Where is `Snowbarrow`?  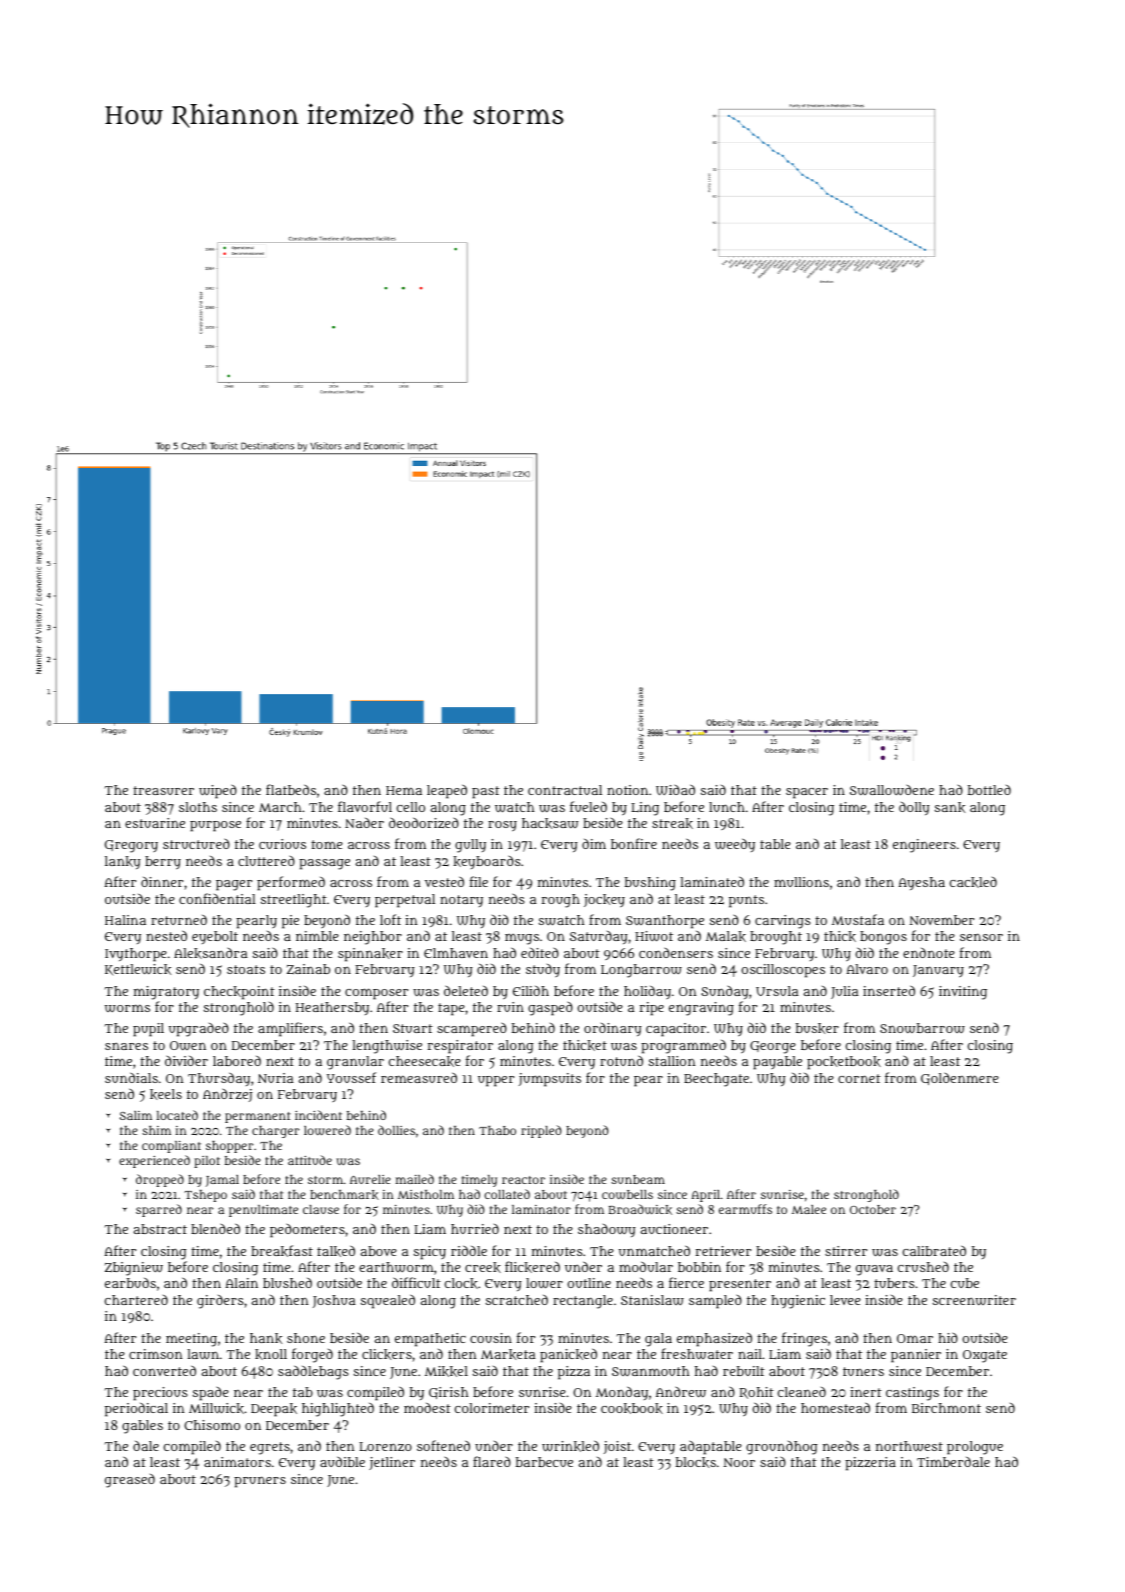 Snowbarrow is located at coordinates (922, 1028).
